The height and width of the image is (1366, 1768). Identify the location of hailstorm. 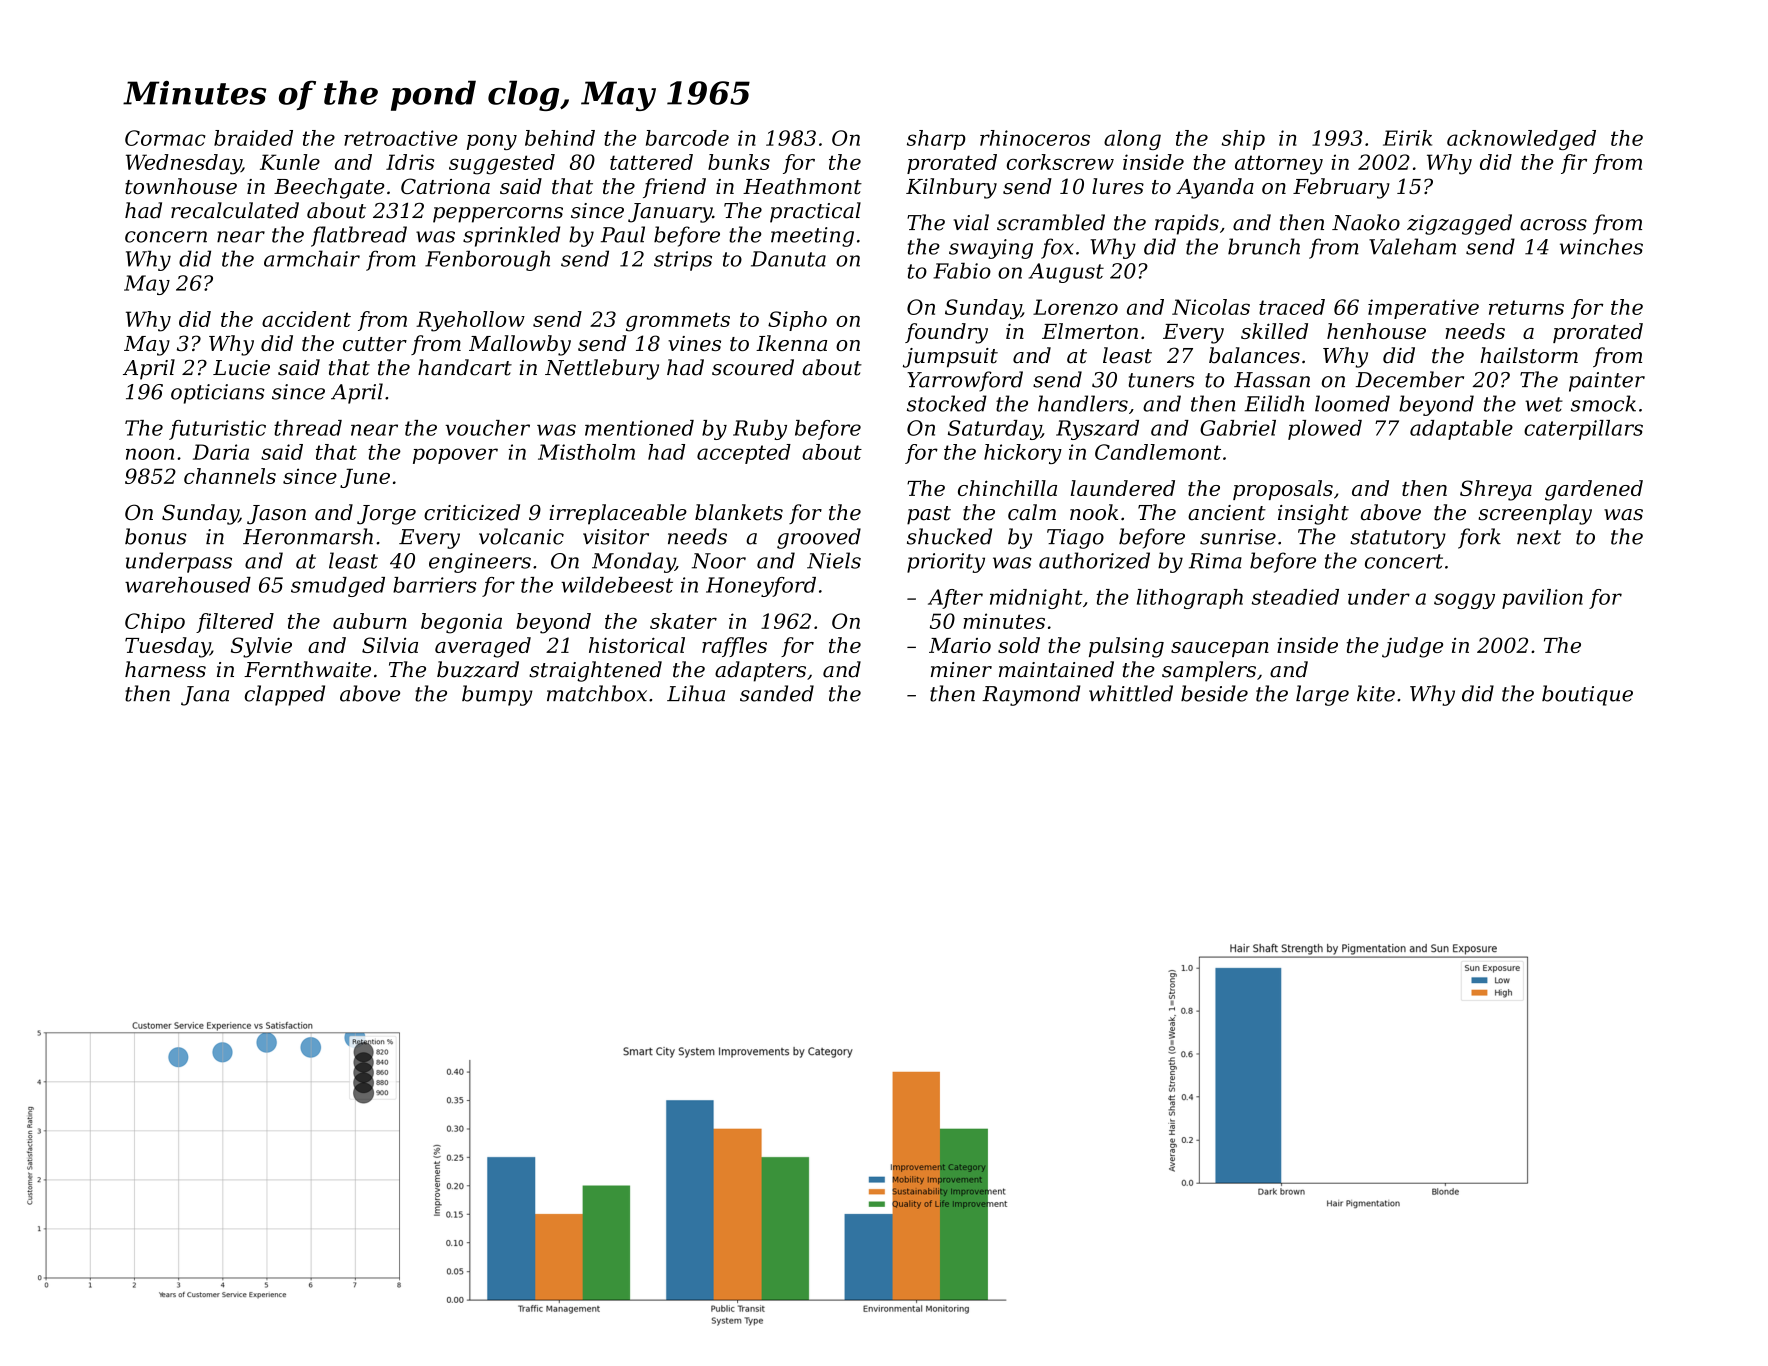
(1529, 355).
